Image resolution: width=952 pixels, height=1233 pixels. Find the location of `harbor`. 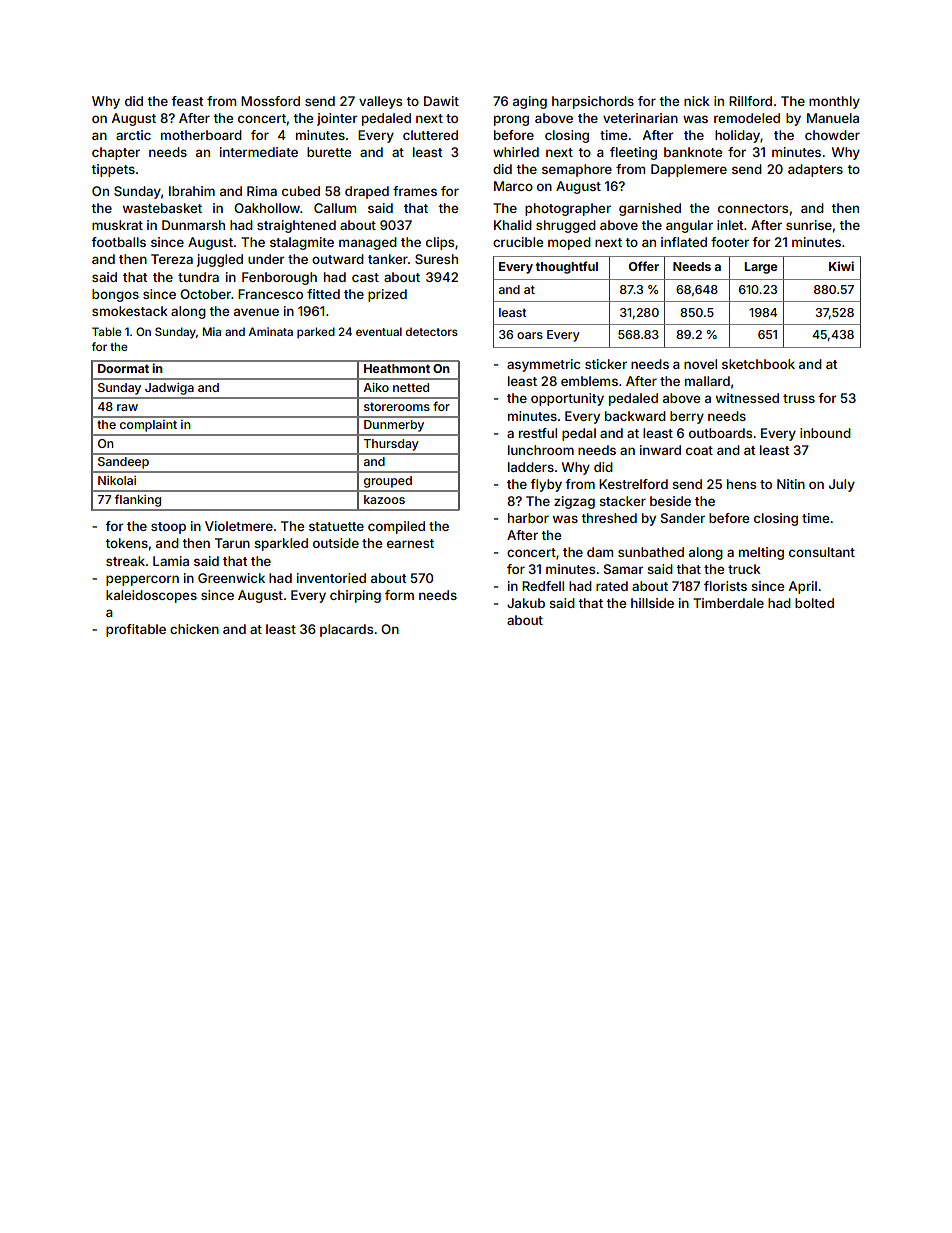

harbor is located at coordinates (528, 518).
